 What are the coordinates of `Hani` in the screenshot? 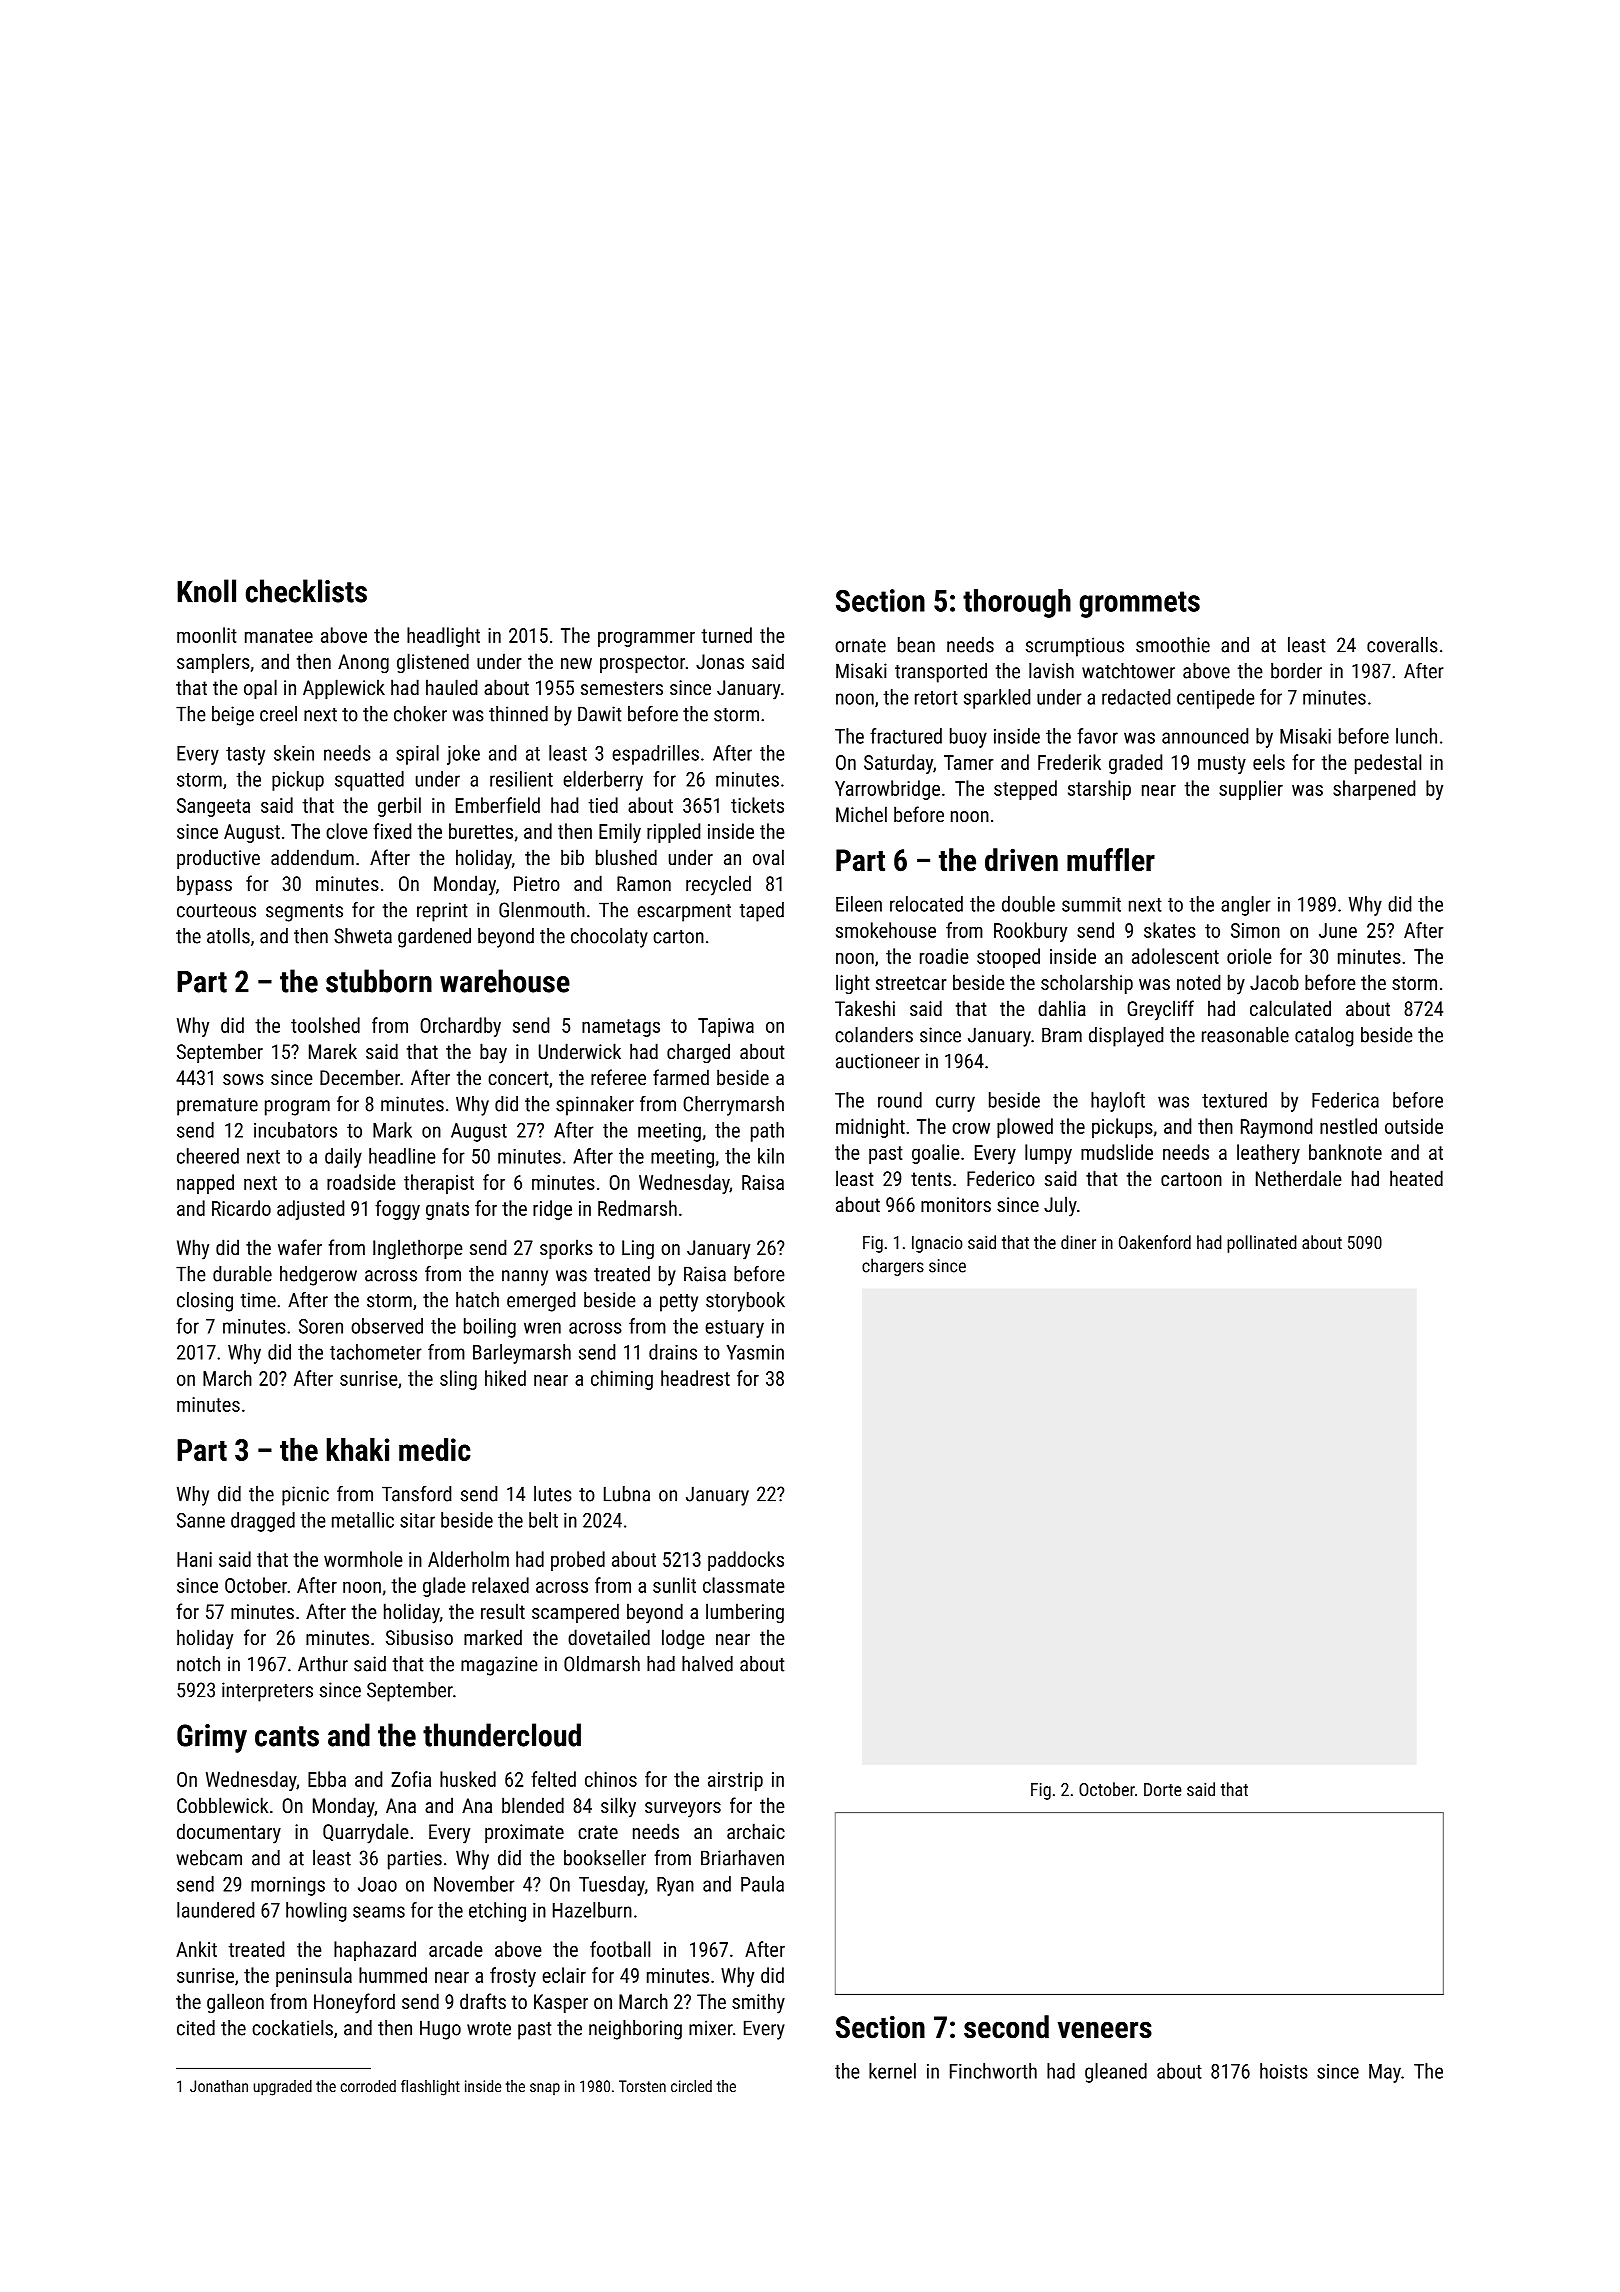 It's located at (194, 1559).
